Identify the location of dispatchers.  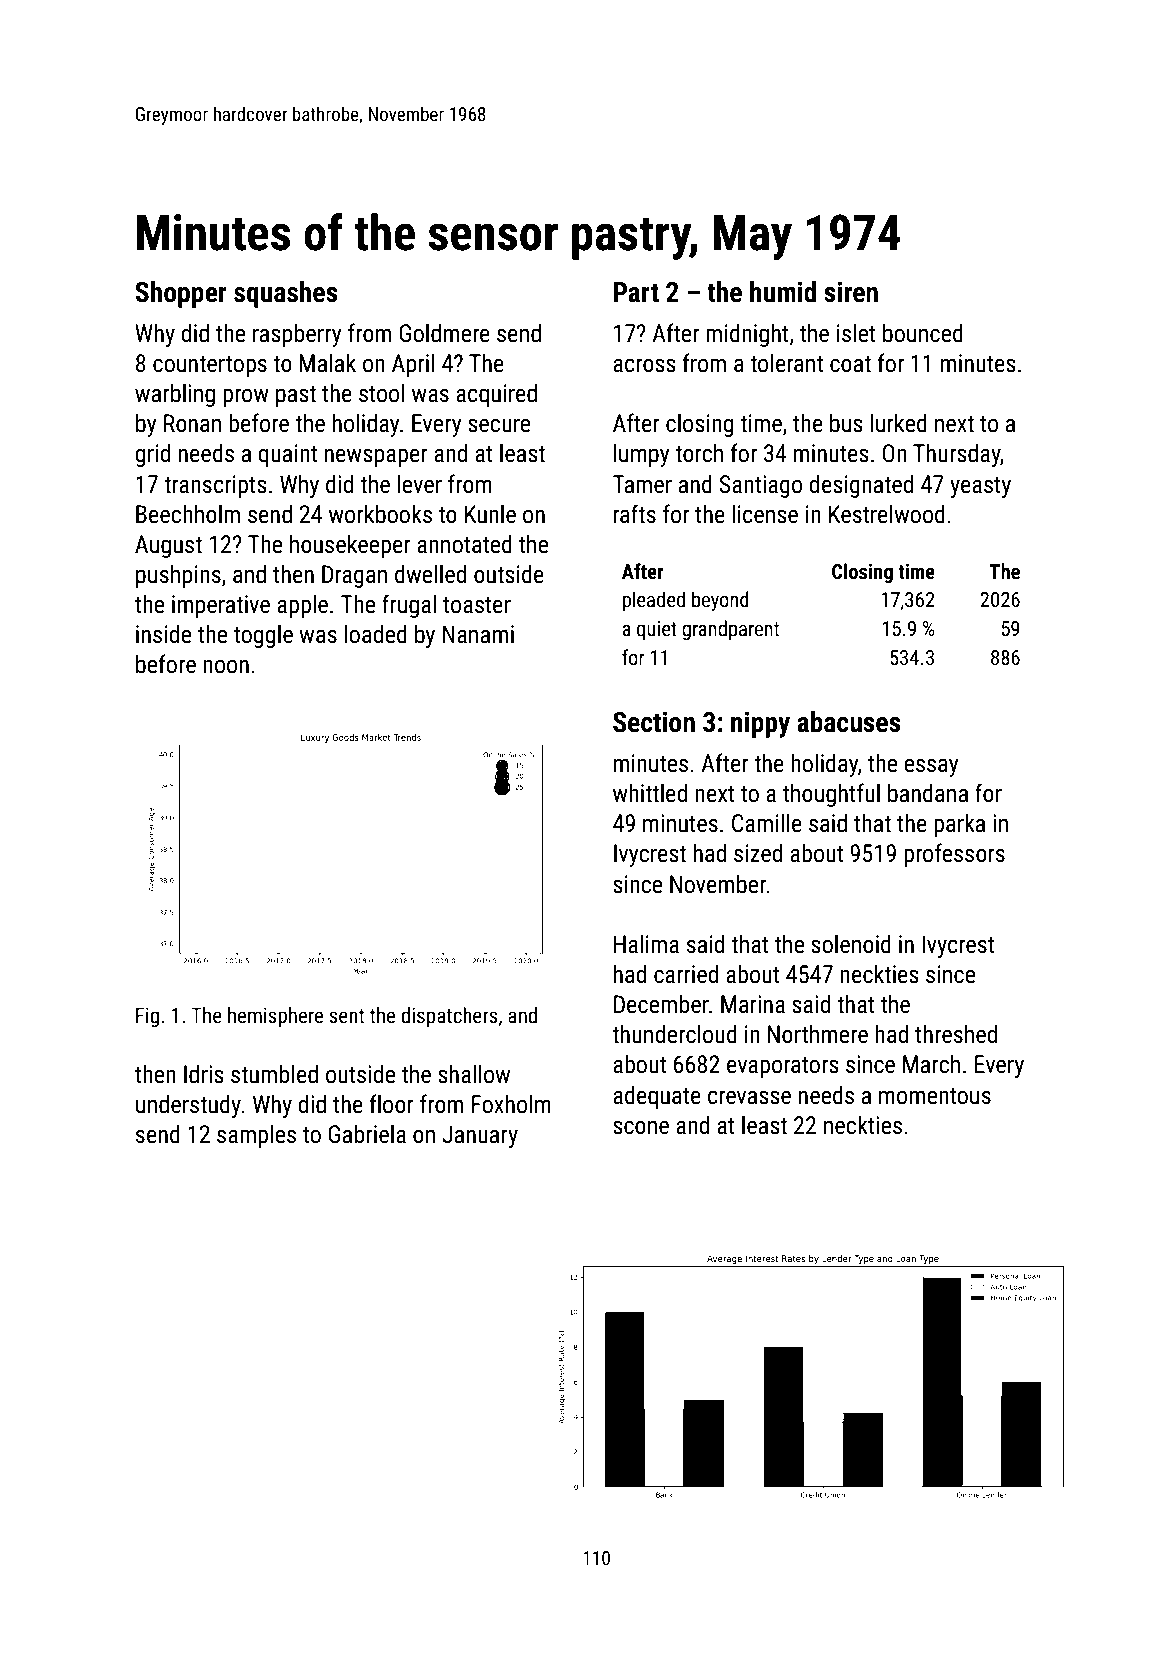
(449, 1017).
